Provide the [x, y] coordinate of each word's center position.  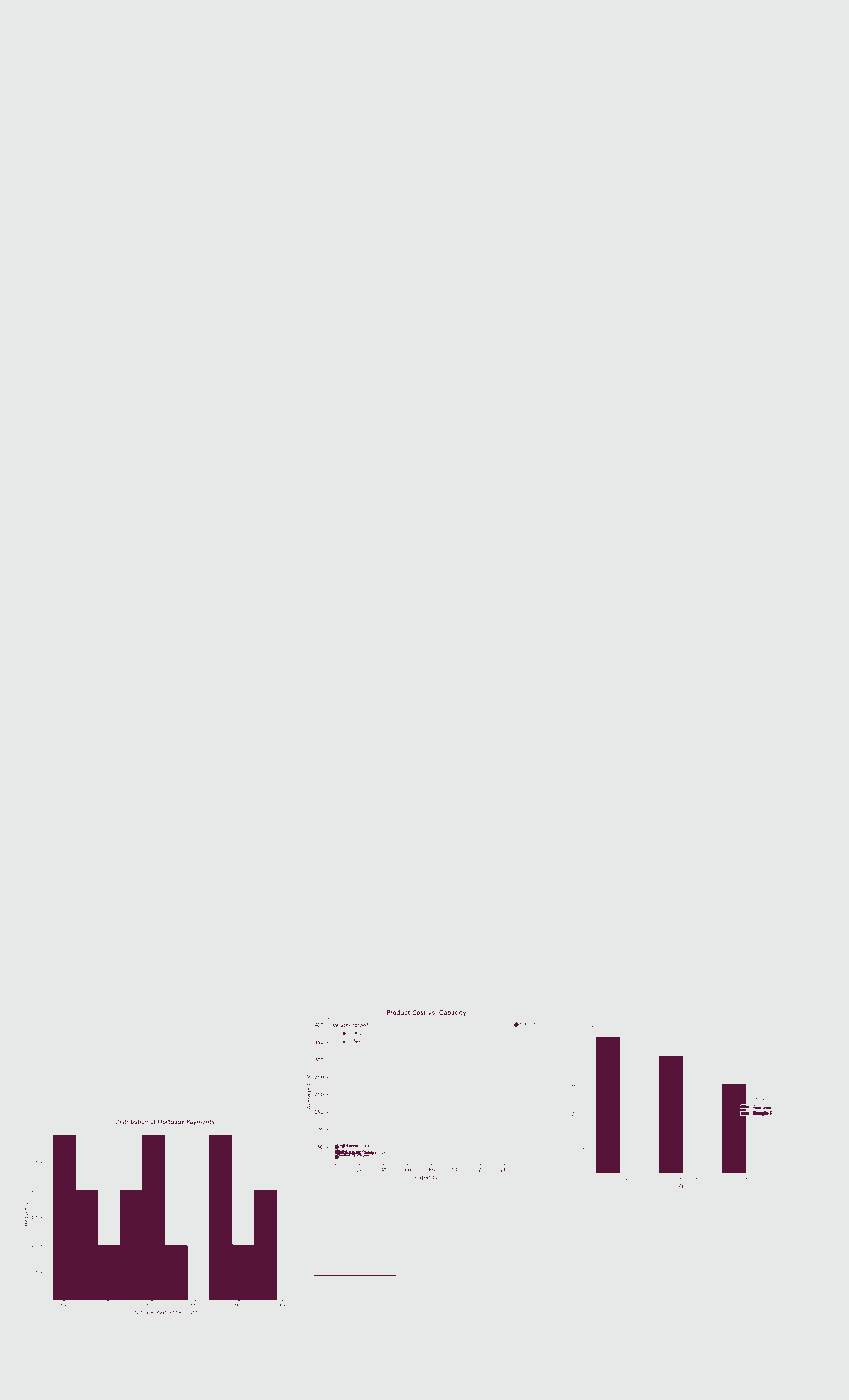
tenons [179, 521]
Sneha [667, 180]
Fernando [585, 102]
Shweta [82, 78]
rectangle [167, 1084]
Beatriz [493, 359]
